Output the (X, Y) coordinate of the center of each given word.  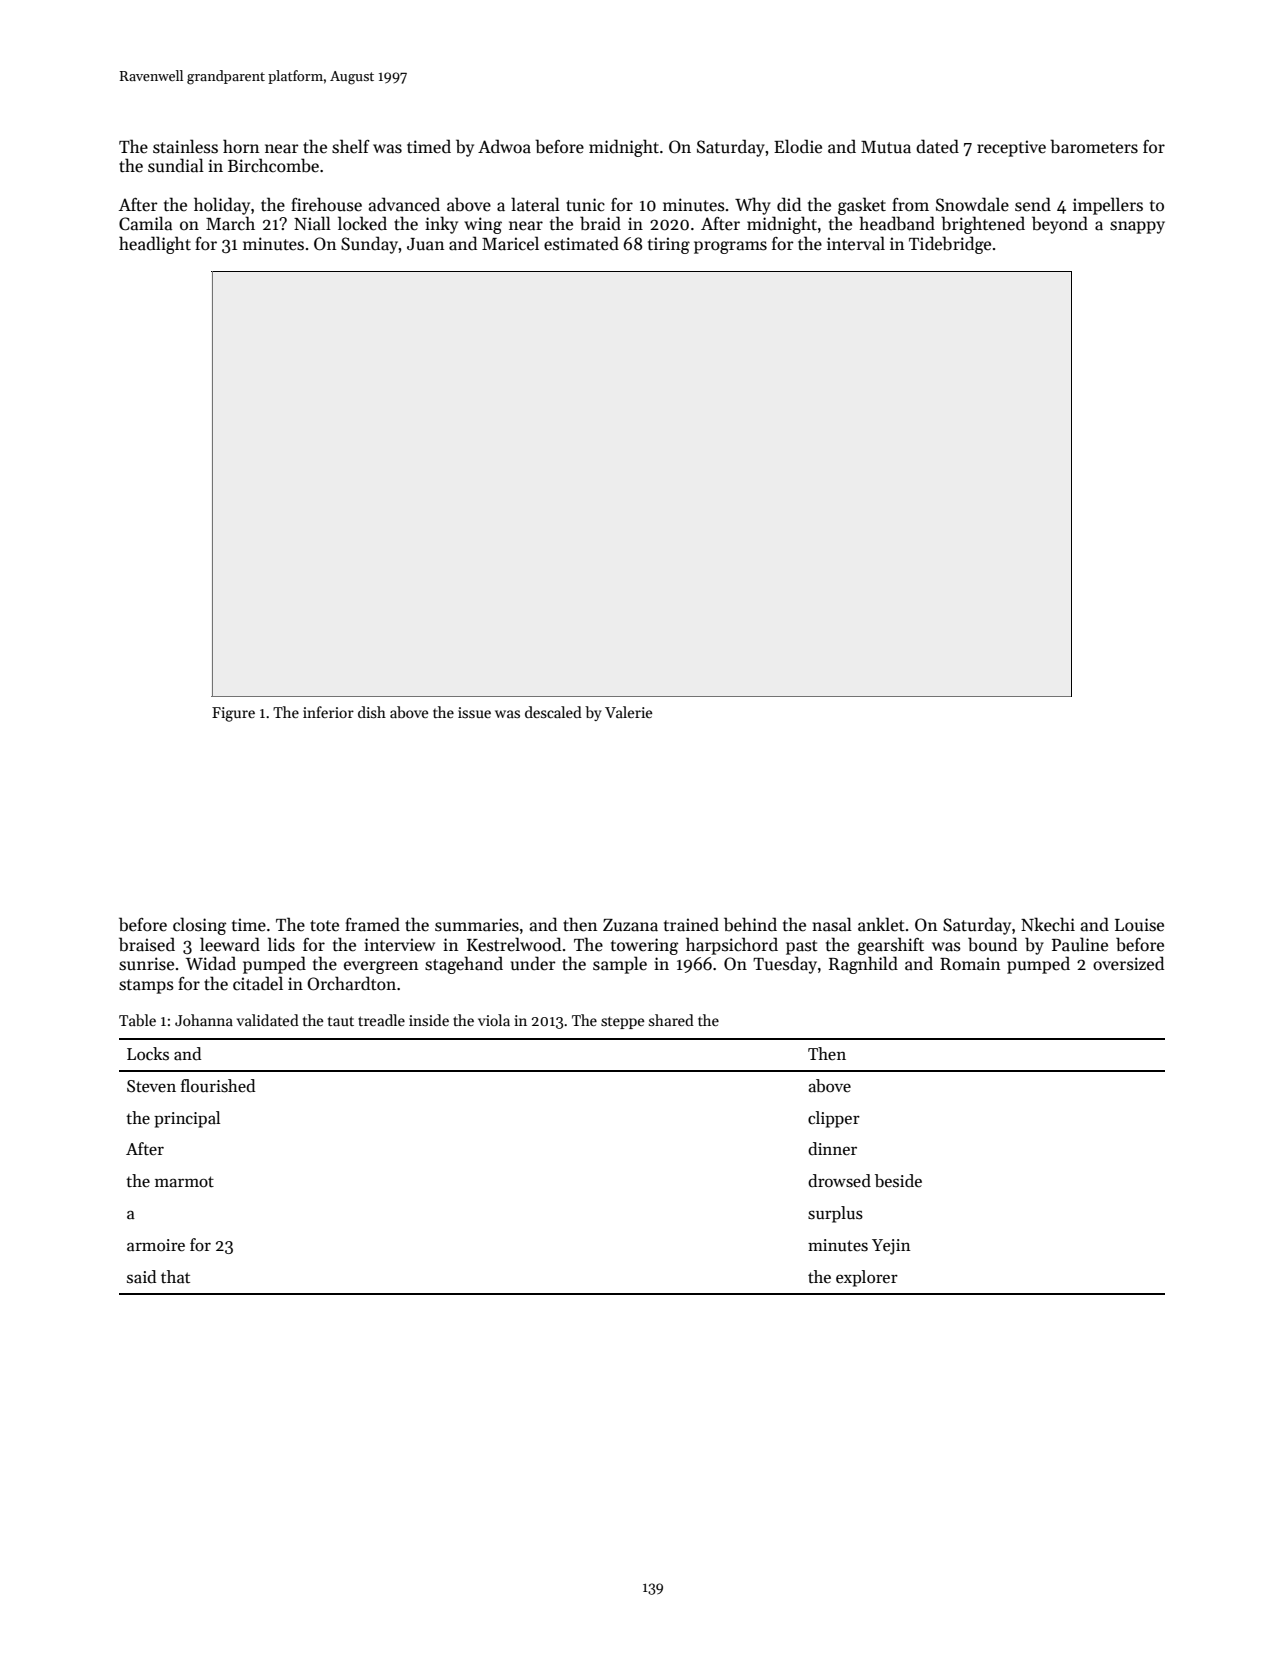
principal (187, 1119)
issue (474, 712)
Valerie (629, 712)
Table (137, 1020)
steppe (623, 1022)
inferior (328, 712)
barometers (1094, 146)
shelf (351, 146)
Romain (970, 964)
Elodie (798, 146)
